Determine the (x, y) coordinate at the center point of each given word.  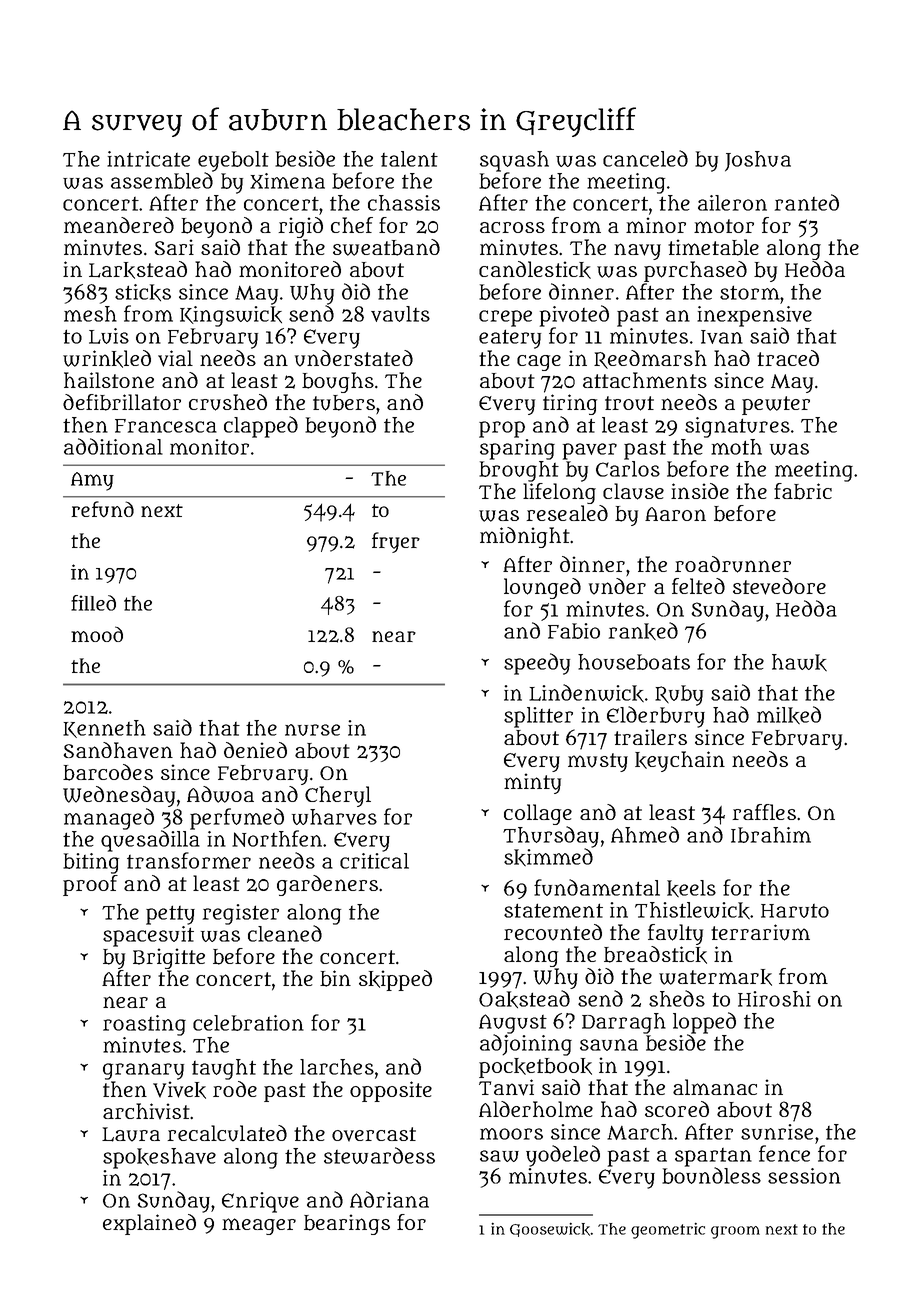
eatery (510, 339)
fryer (396, 542)
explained (149, 1224)
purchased (695, 271)
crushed (228, 402)
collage (538, 814)
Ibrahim (771, 835)
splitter (538, 717)
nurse (312, 730)
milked (789, 715)
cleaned (285, 933)
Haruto (795, 911)
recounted (553, 932)
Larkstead (138, 270)
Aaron (675, 514)
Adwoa (220, 794)
